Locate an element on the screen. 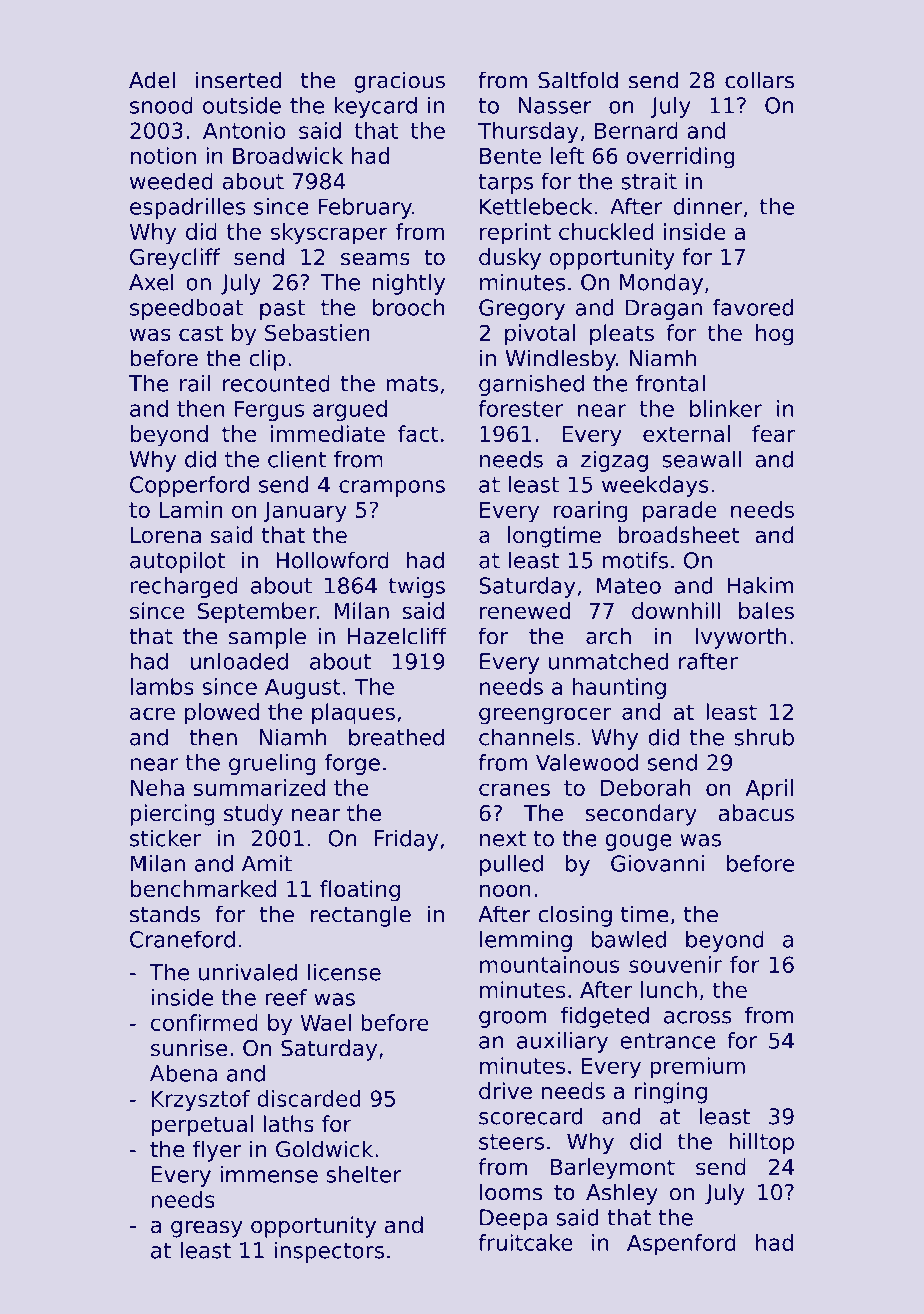 Image resolution: width=924 pixels, height=1314 pixels. weeded is located at coordinates (171, 181).
